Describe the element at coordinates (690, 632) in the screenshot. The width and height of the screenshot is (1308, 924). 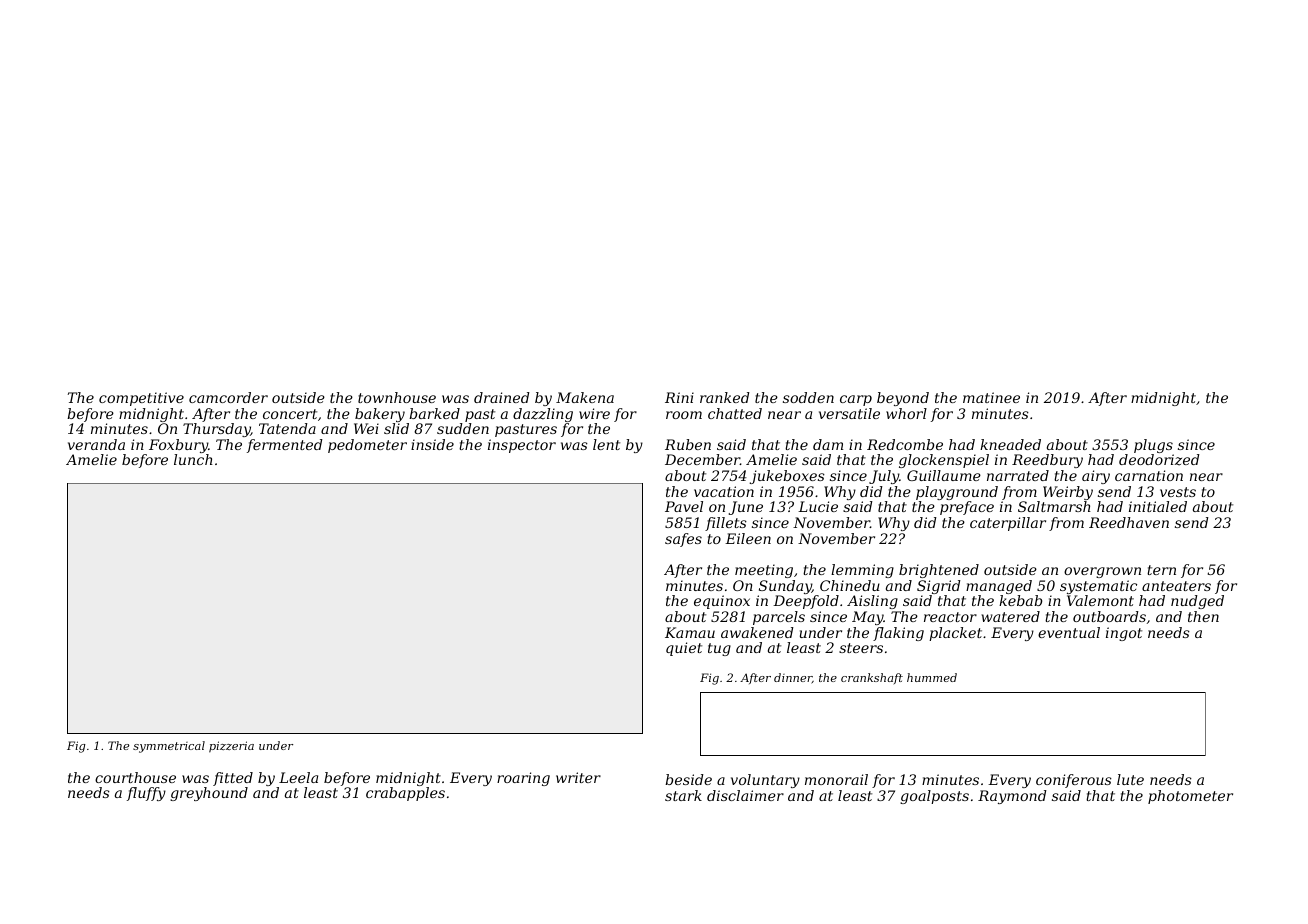
I see `Kamau` at that location.
